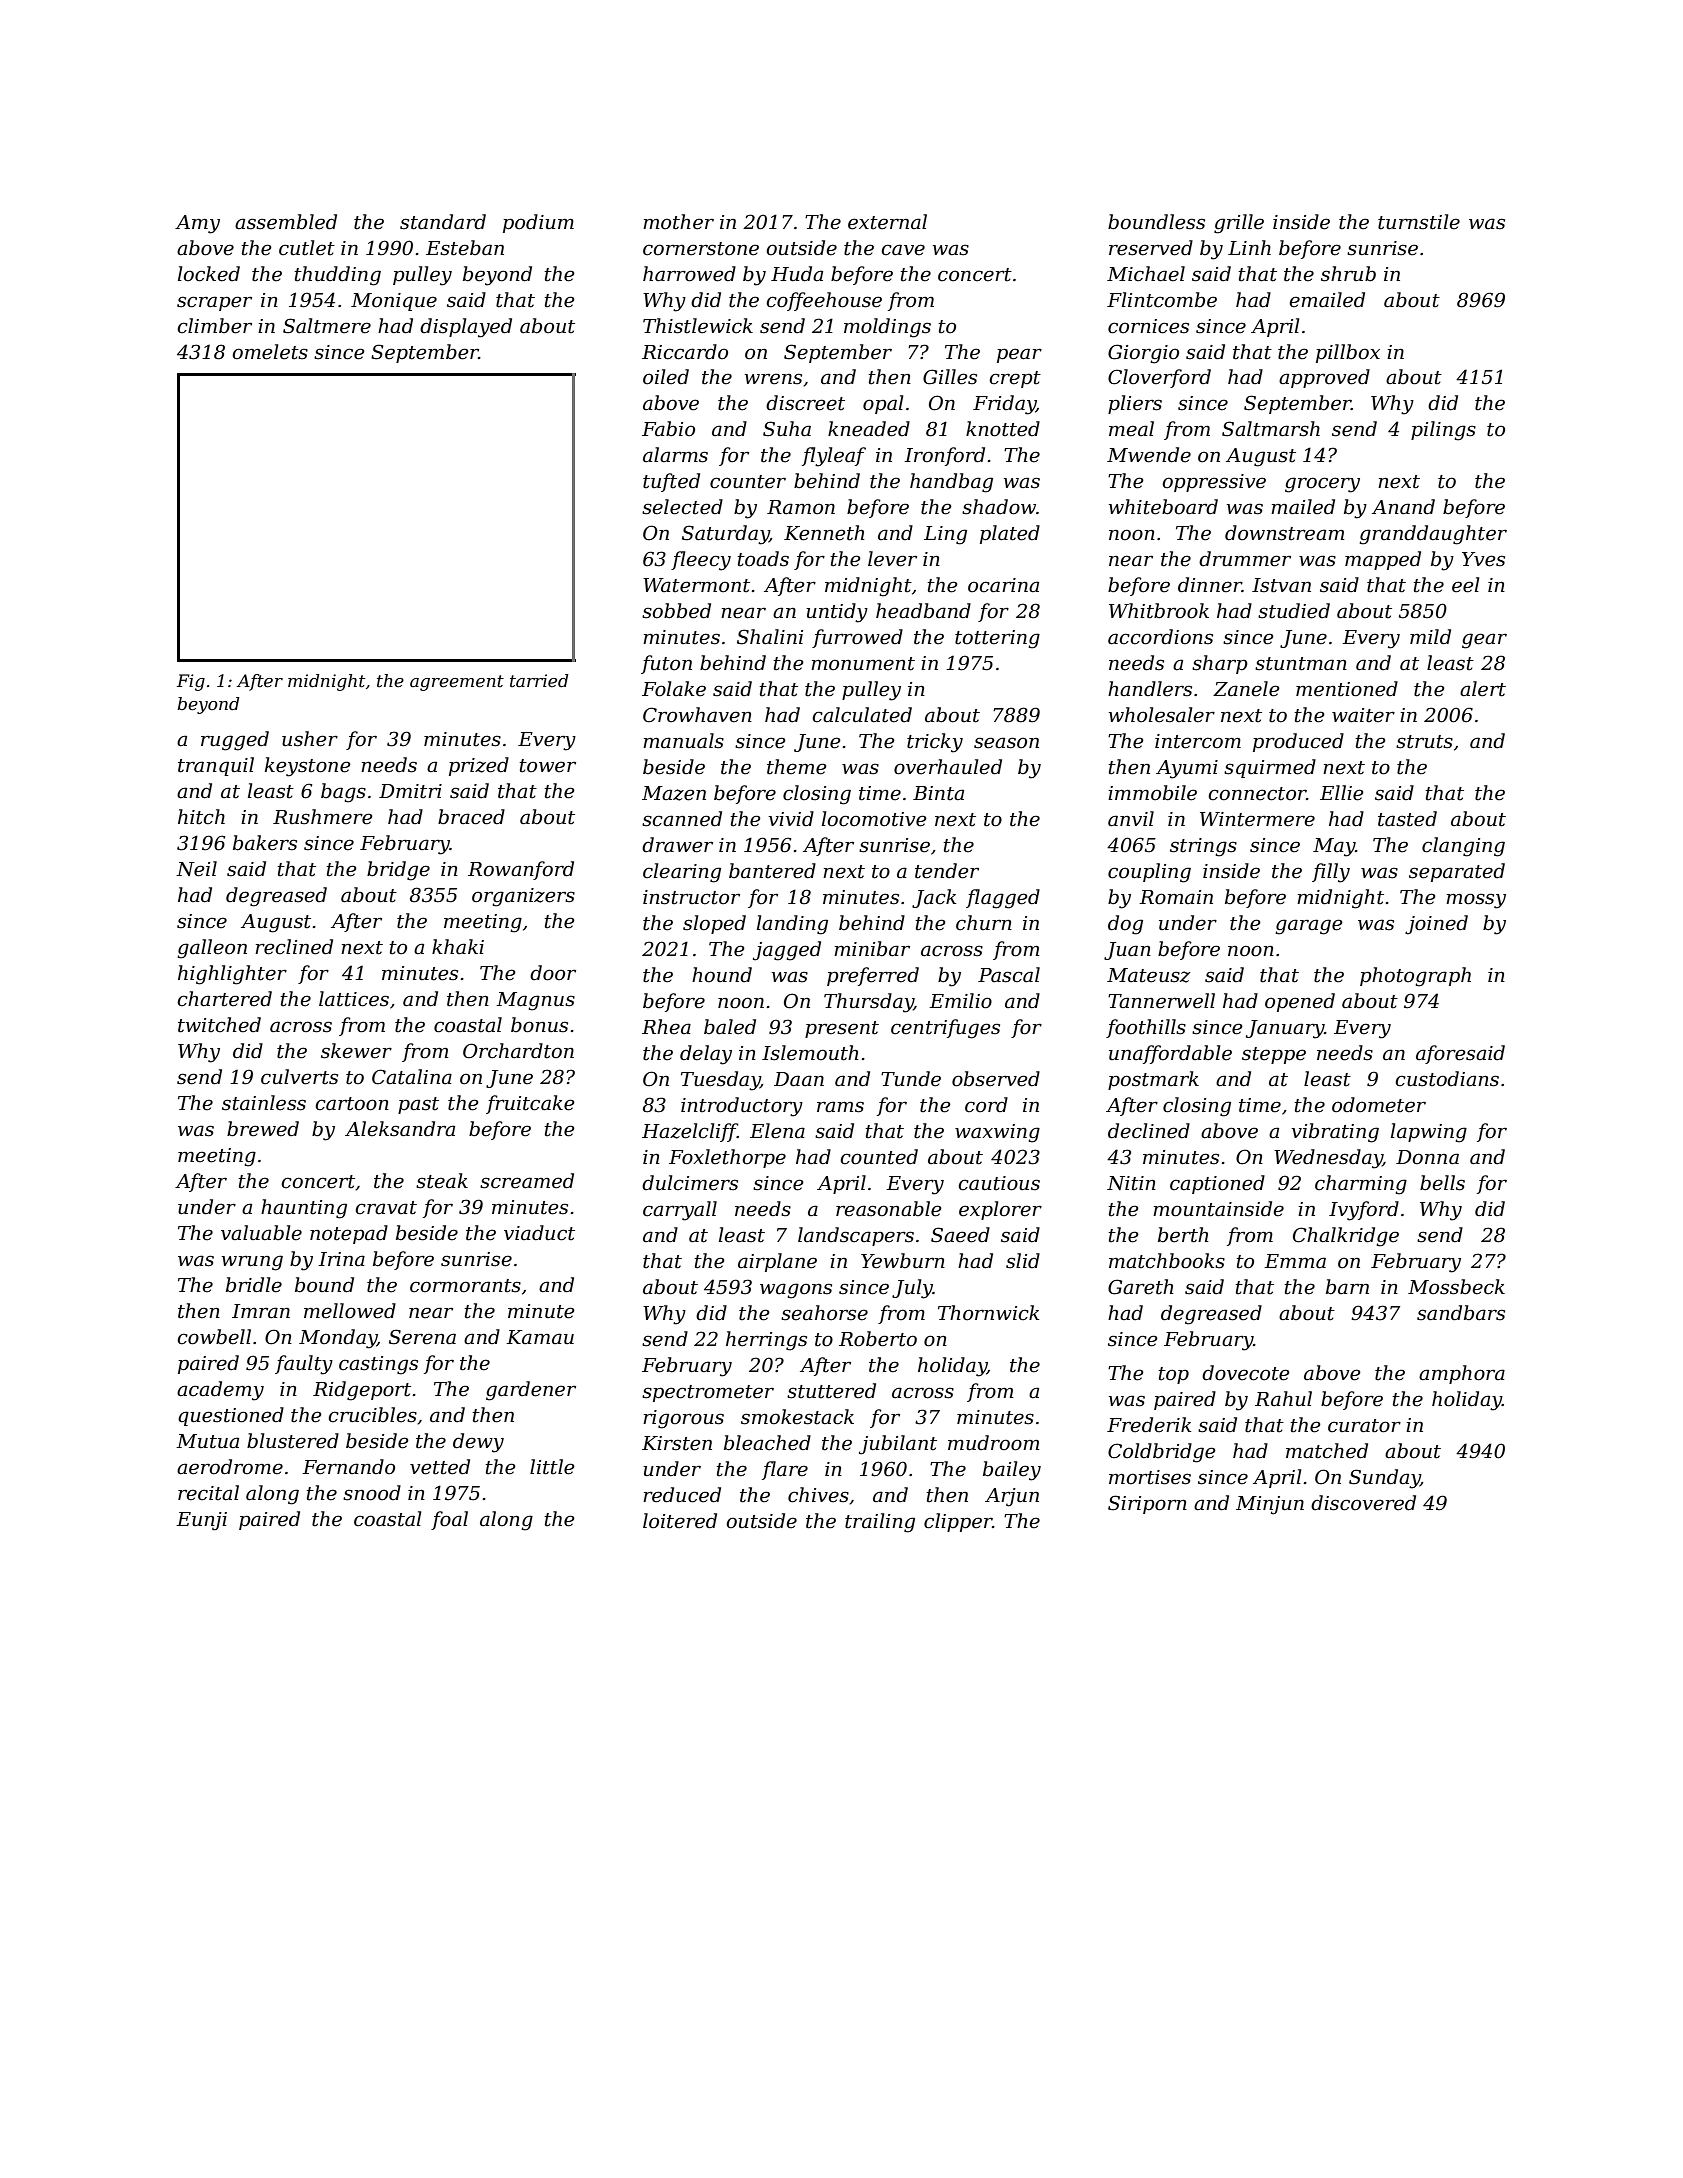 The image size is (1683, 2178). What do you see at coordinates (201, 1521) in the image?
I see `Eunji` at bounding box center [201, 1521].
